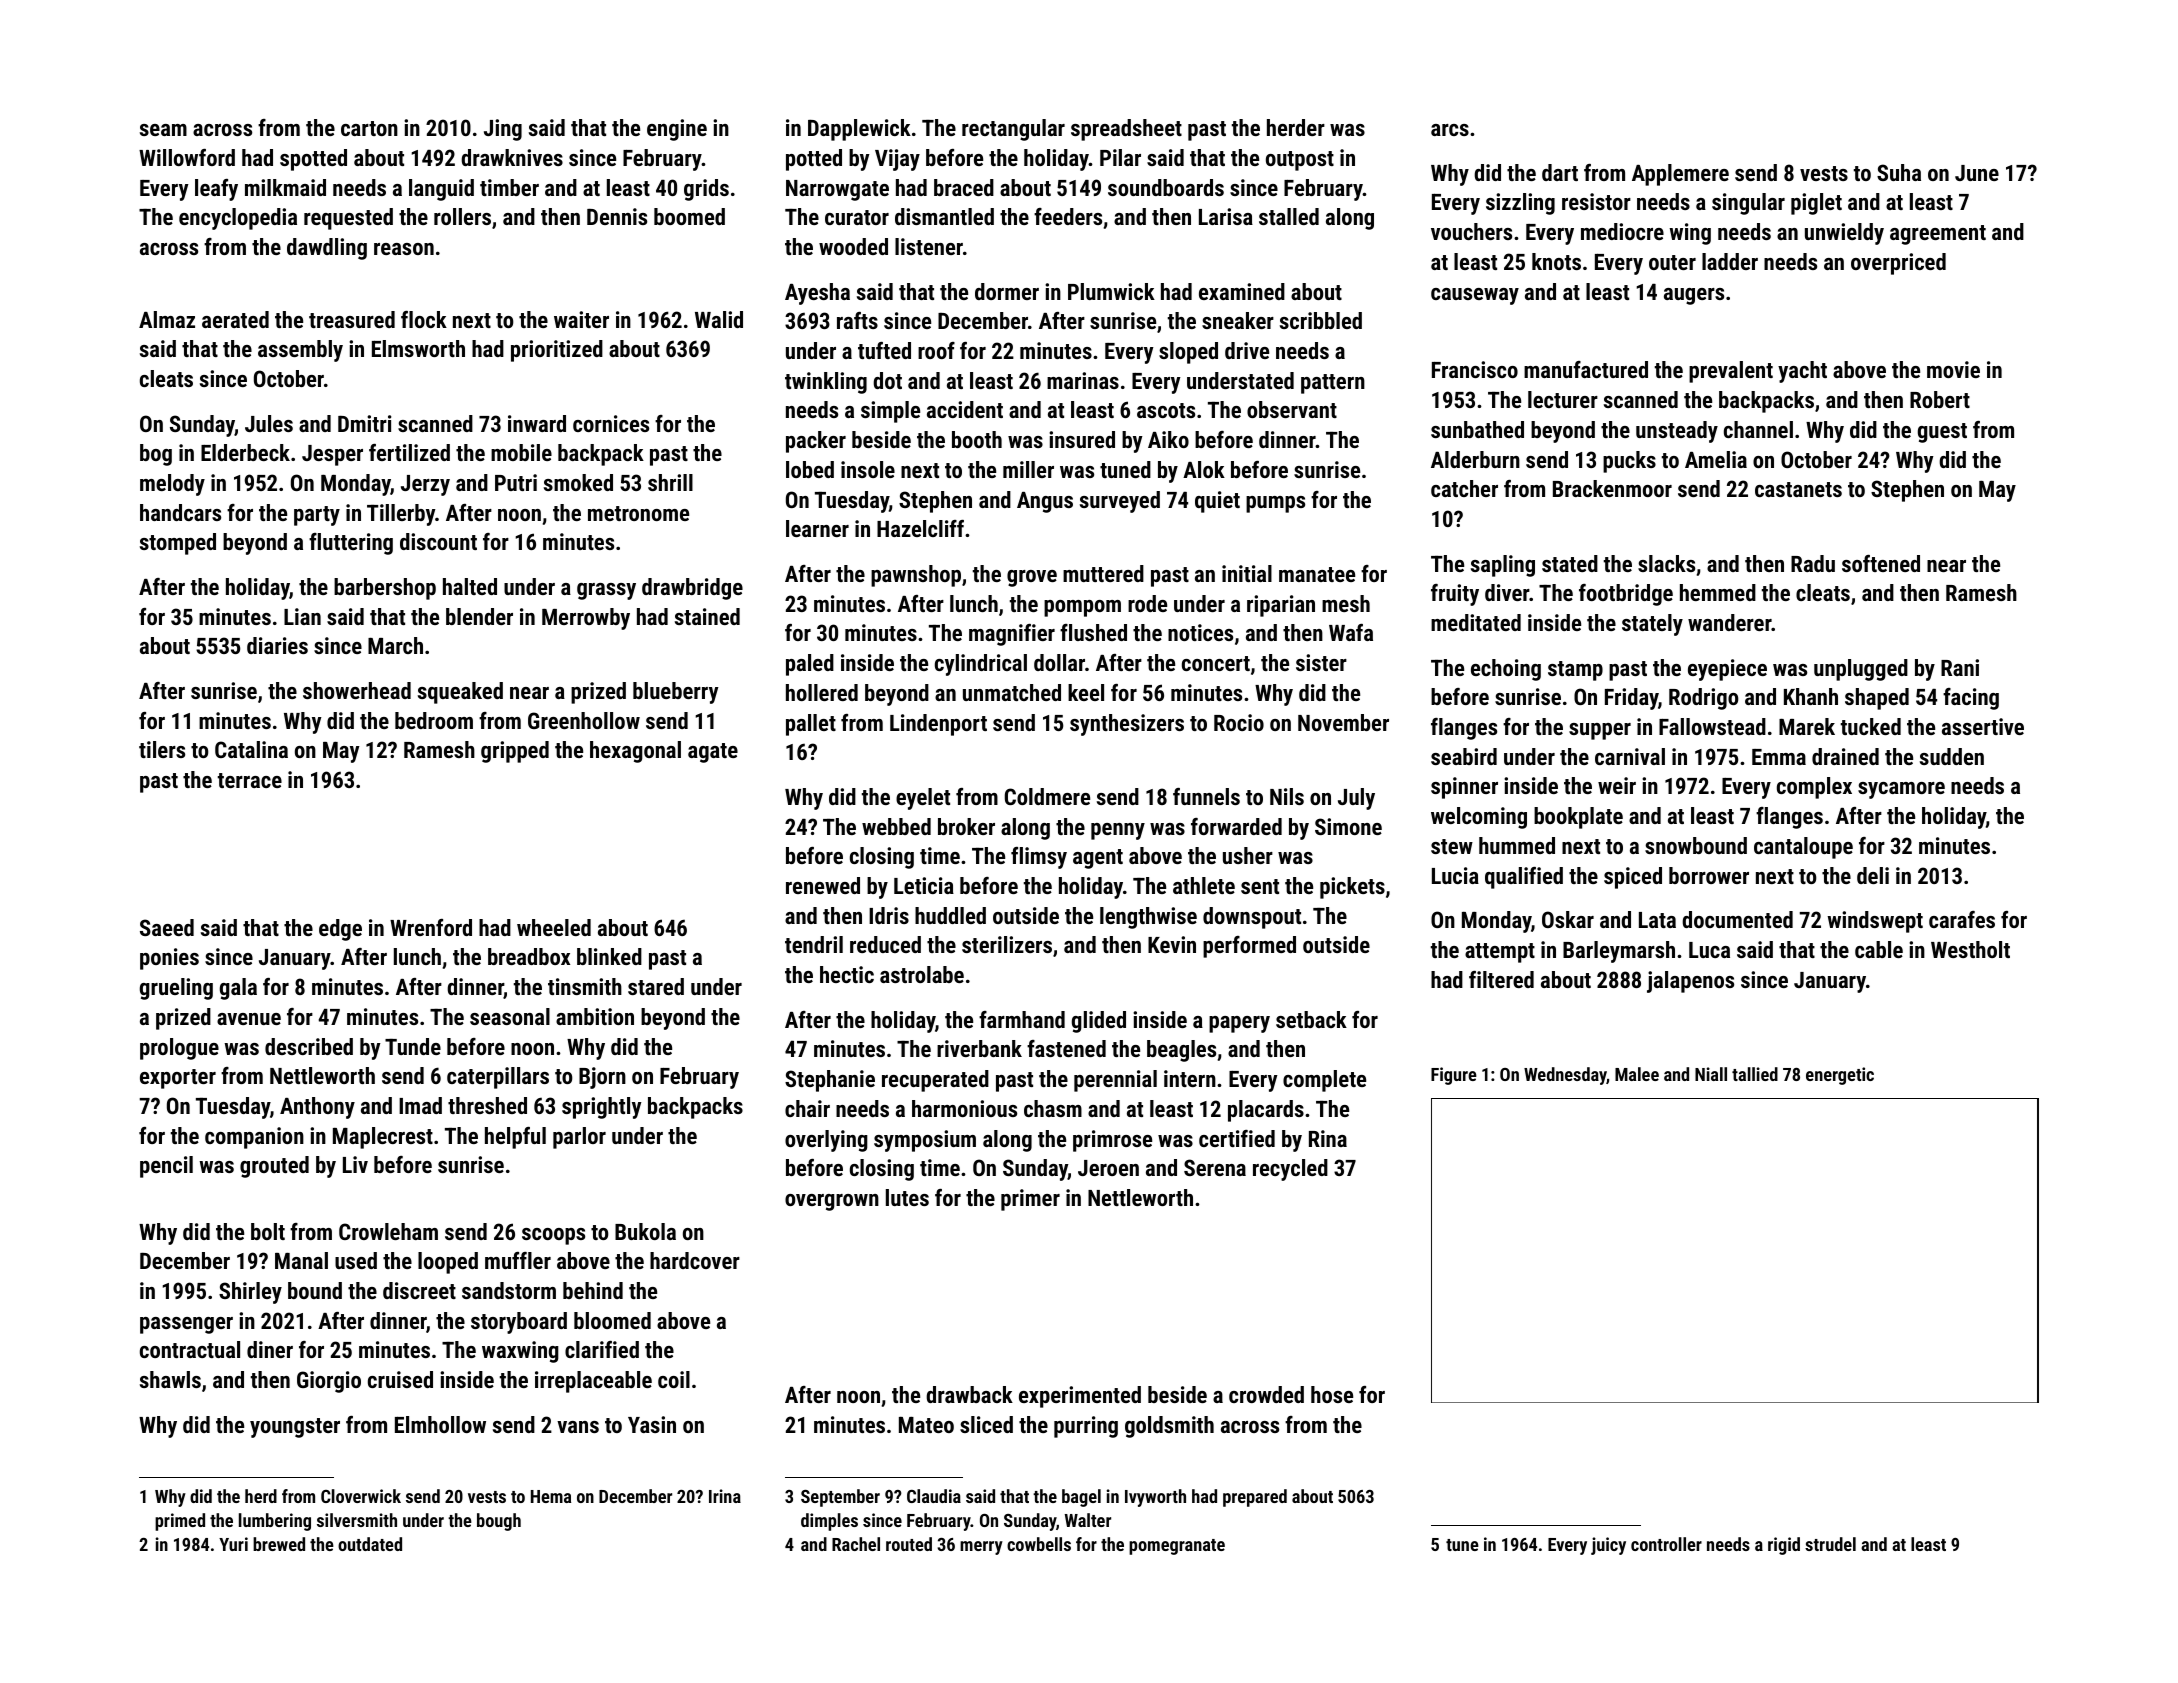 This page has height=1683, width=2178. Describe the element at coordinates (1861, 670) in the page. I see `unplugged` at that location.
